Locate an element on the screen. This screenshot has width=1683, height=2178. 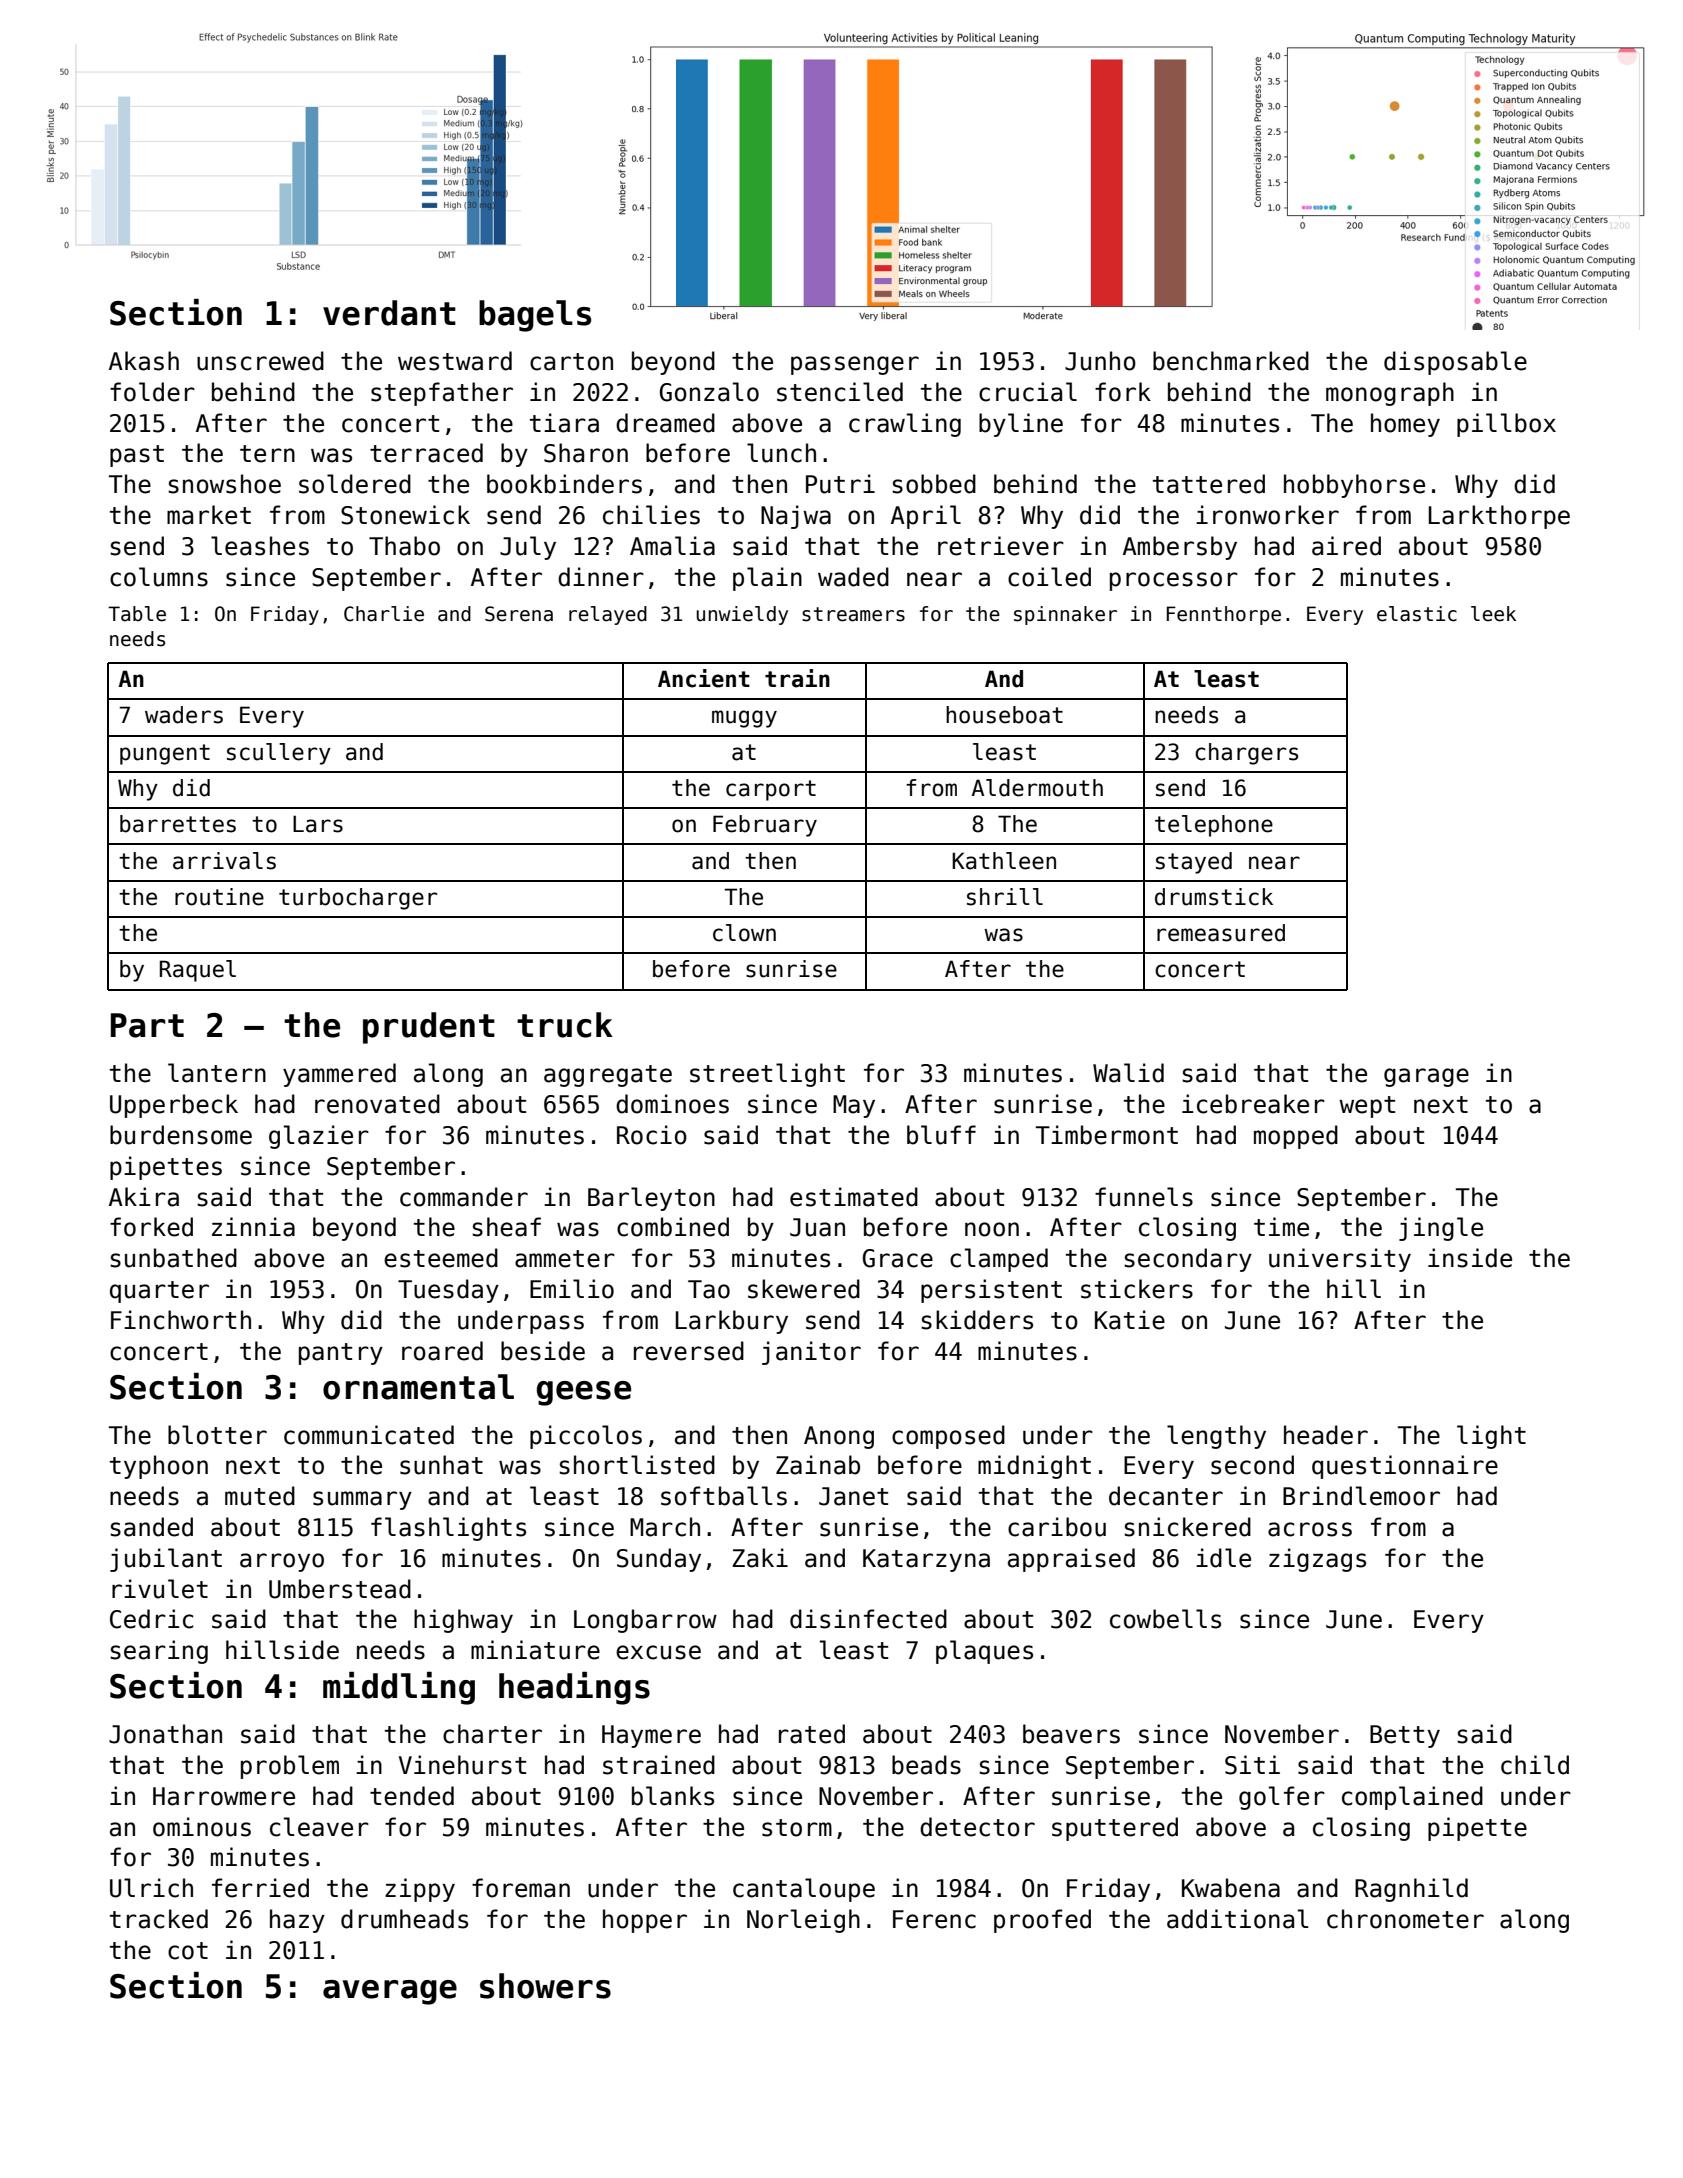
clown is located at coordinates (744, 933).
